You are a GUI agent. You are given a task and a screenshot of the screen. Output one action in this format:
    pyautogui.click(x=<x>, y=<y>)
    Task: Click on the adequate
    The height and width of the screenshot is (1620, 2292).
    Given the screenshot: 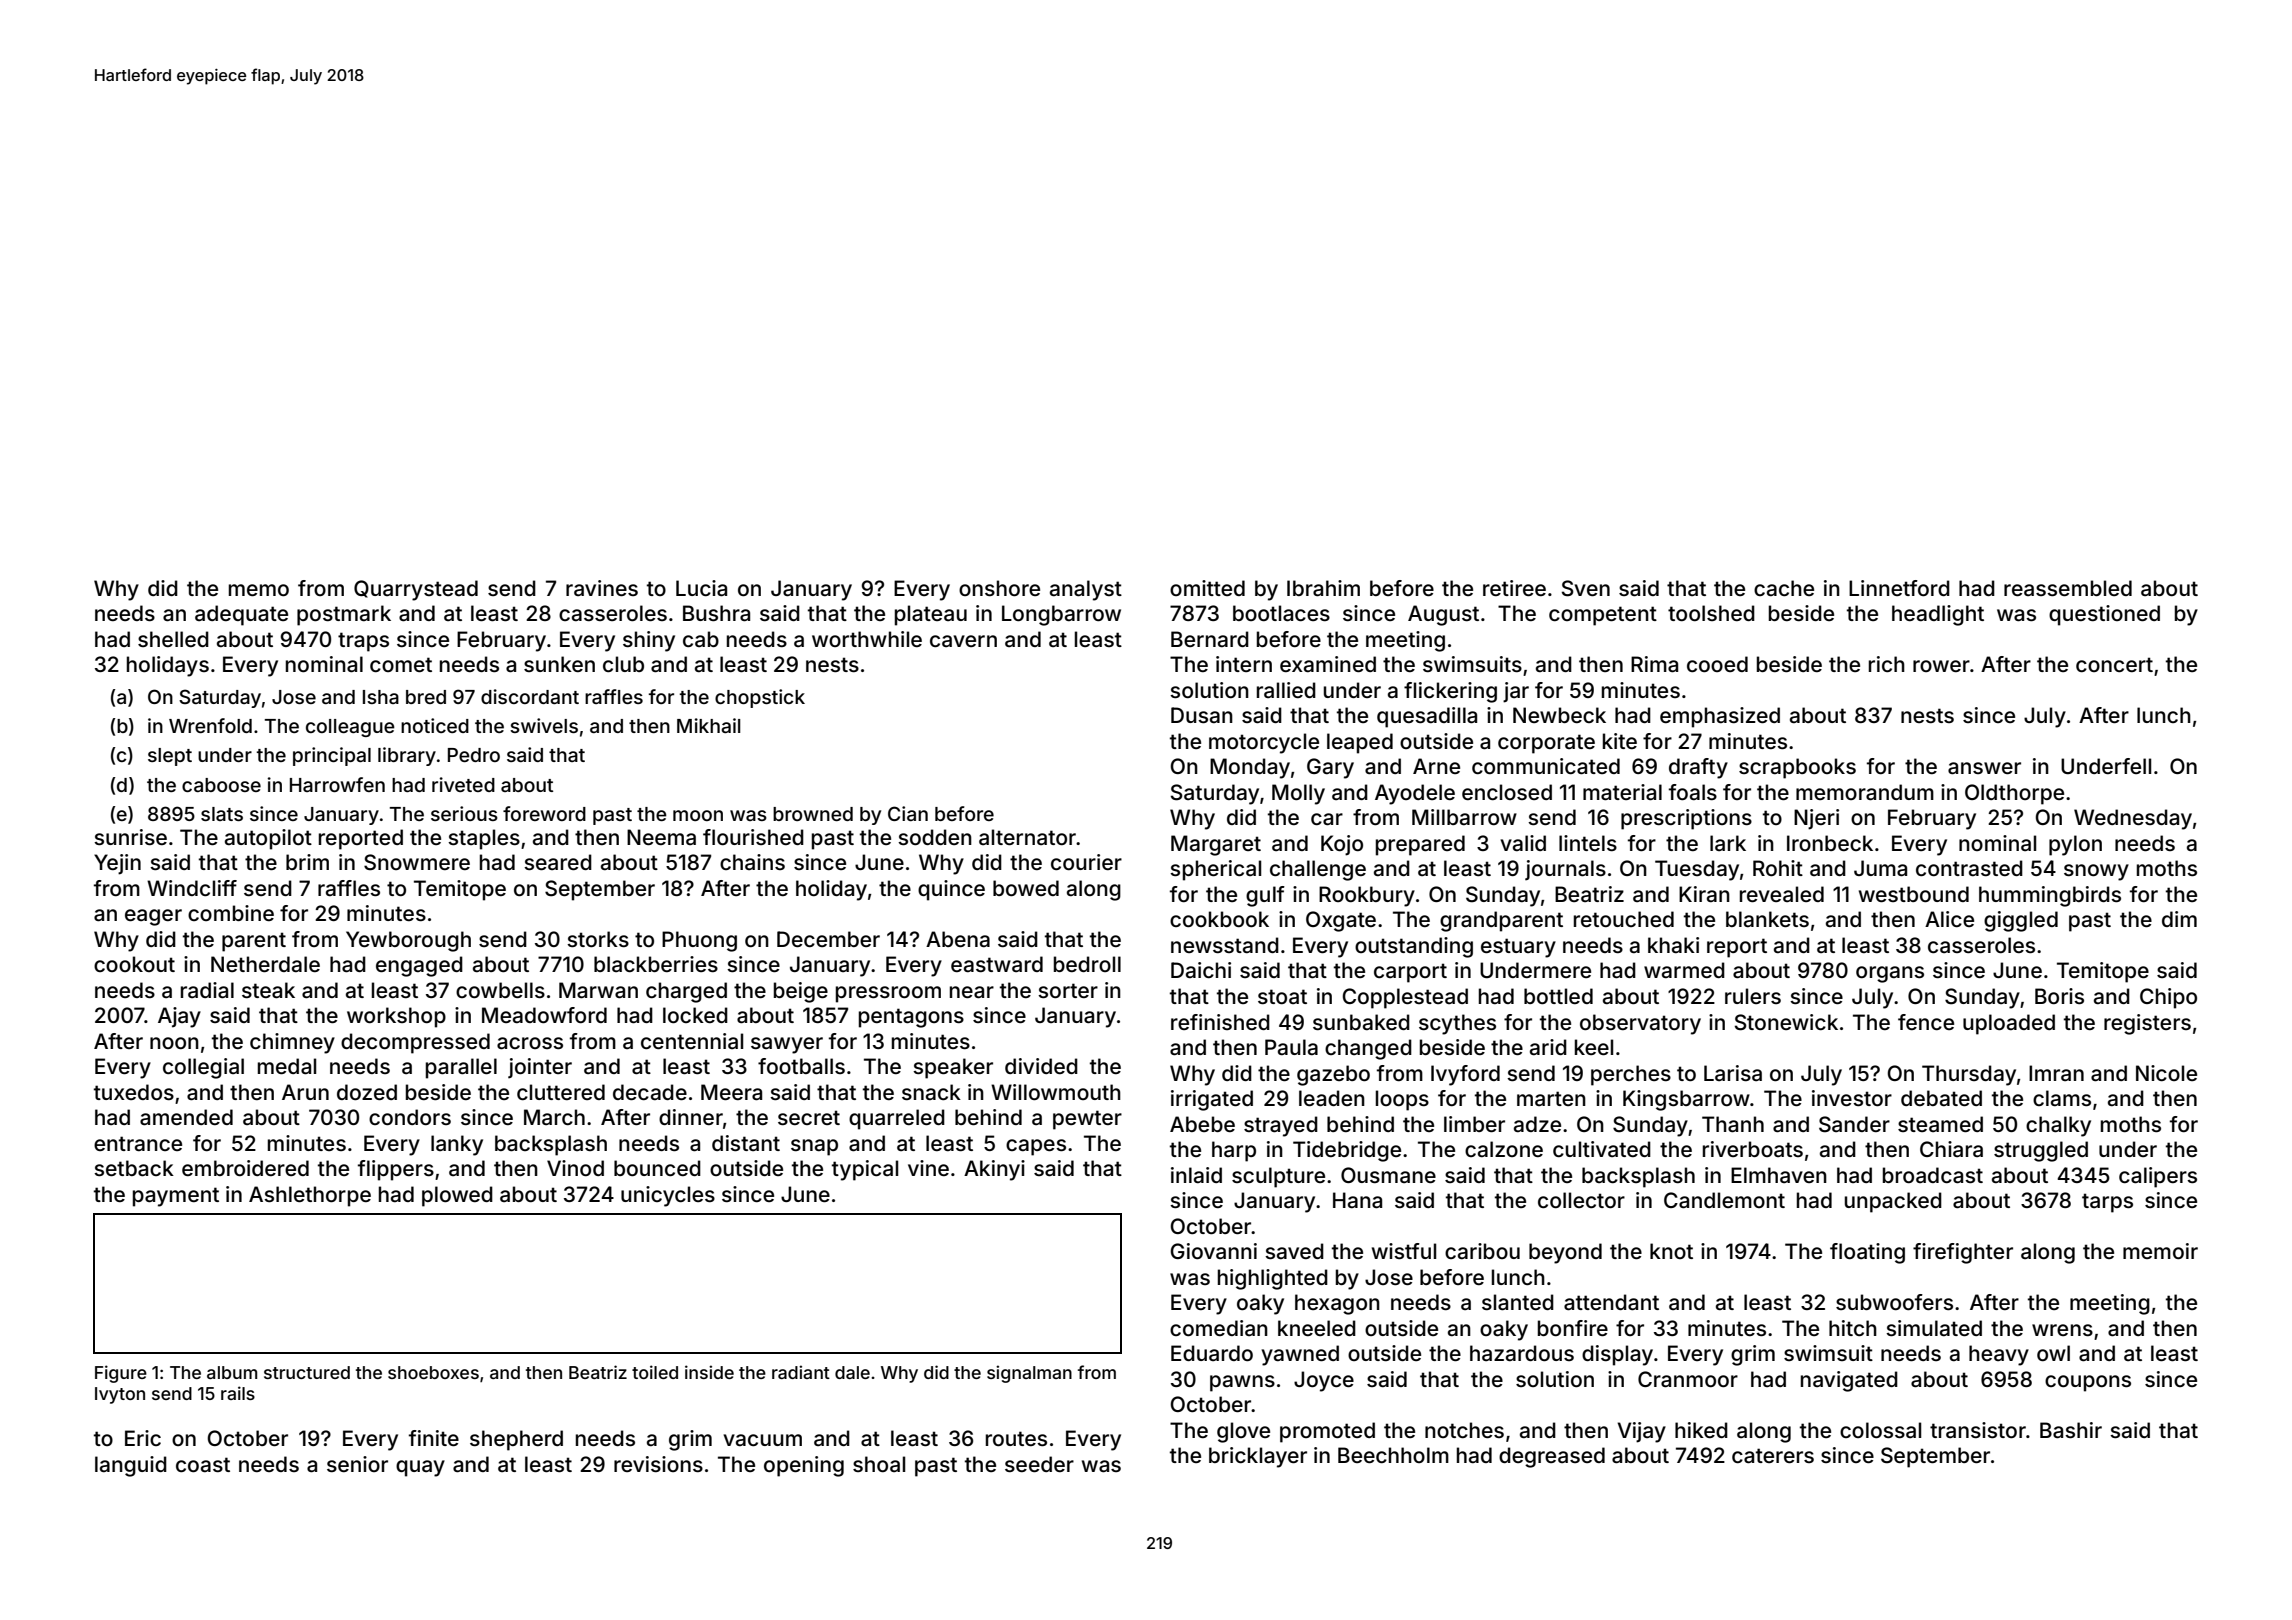 What is the action you would take?
    pyautogui.click(x=241, y=615)
